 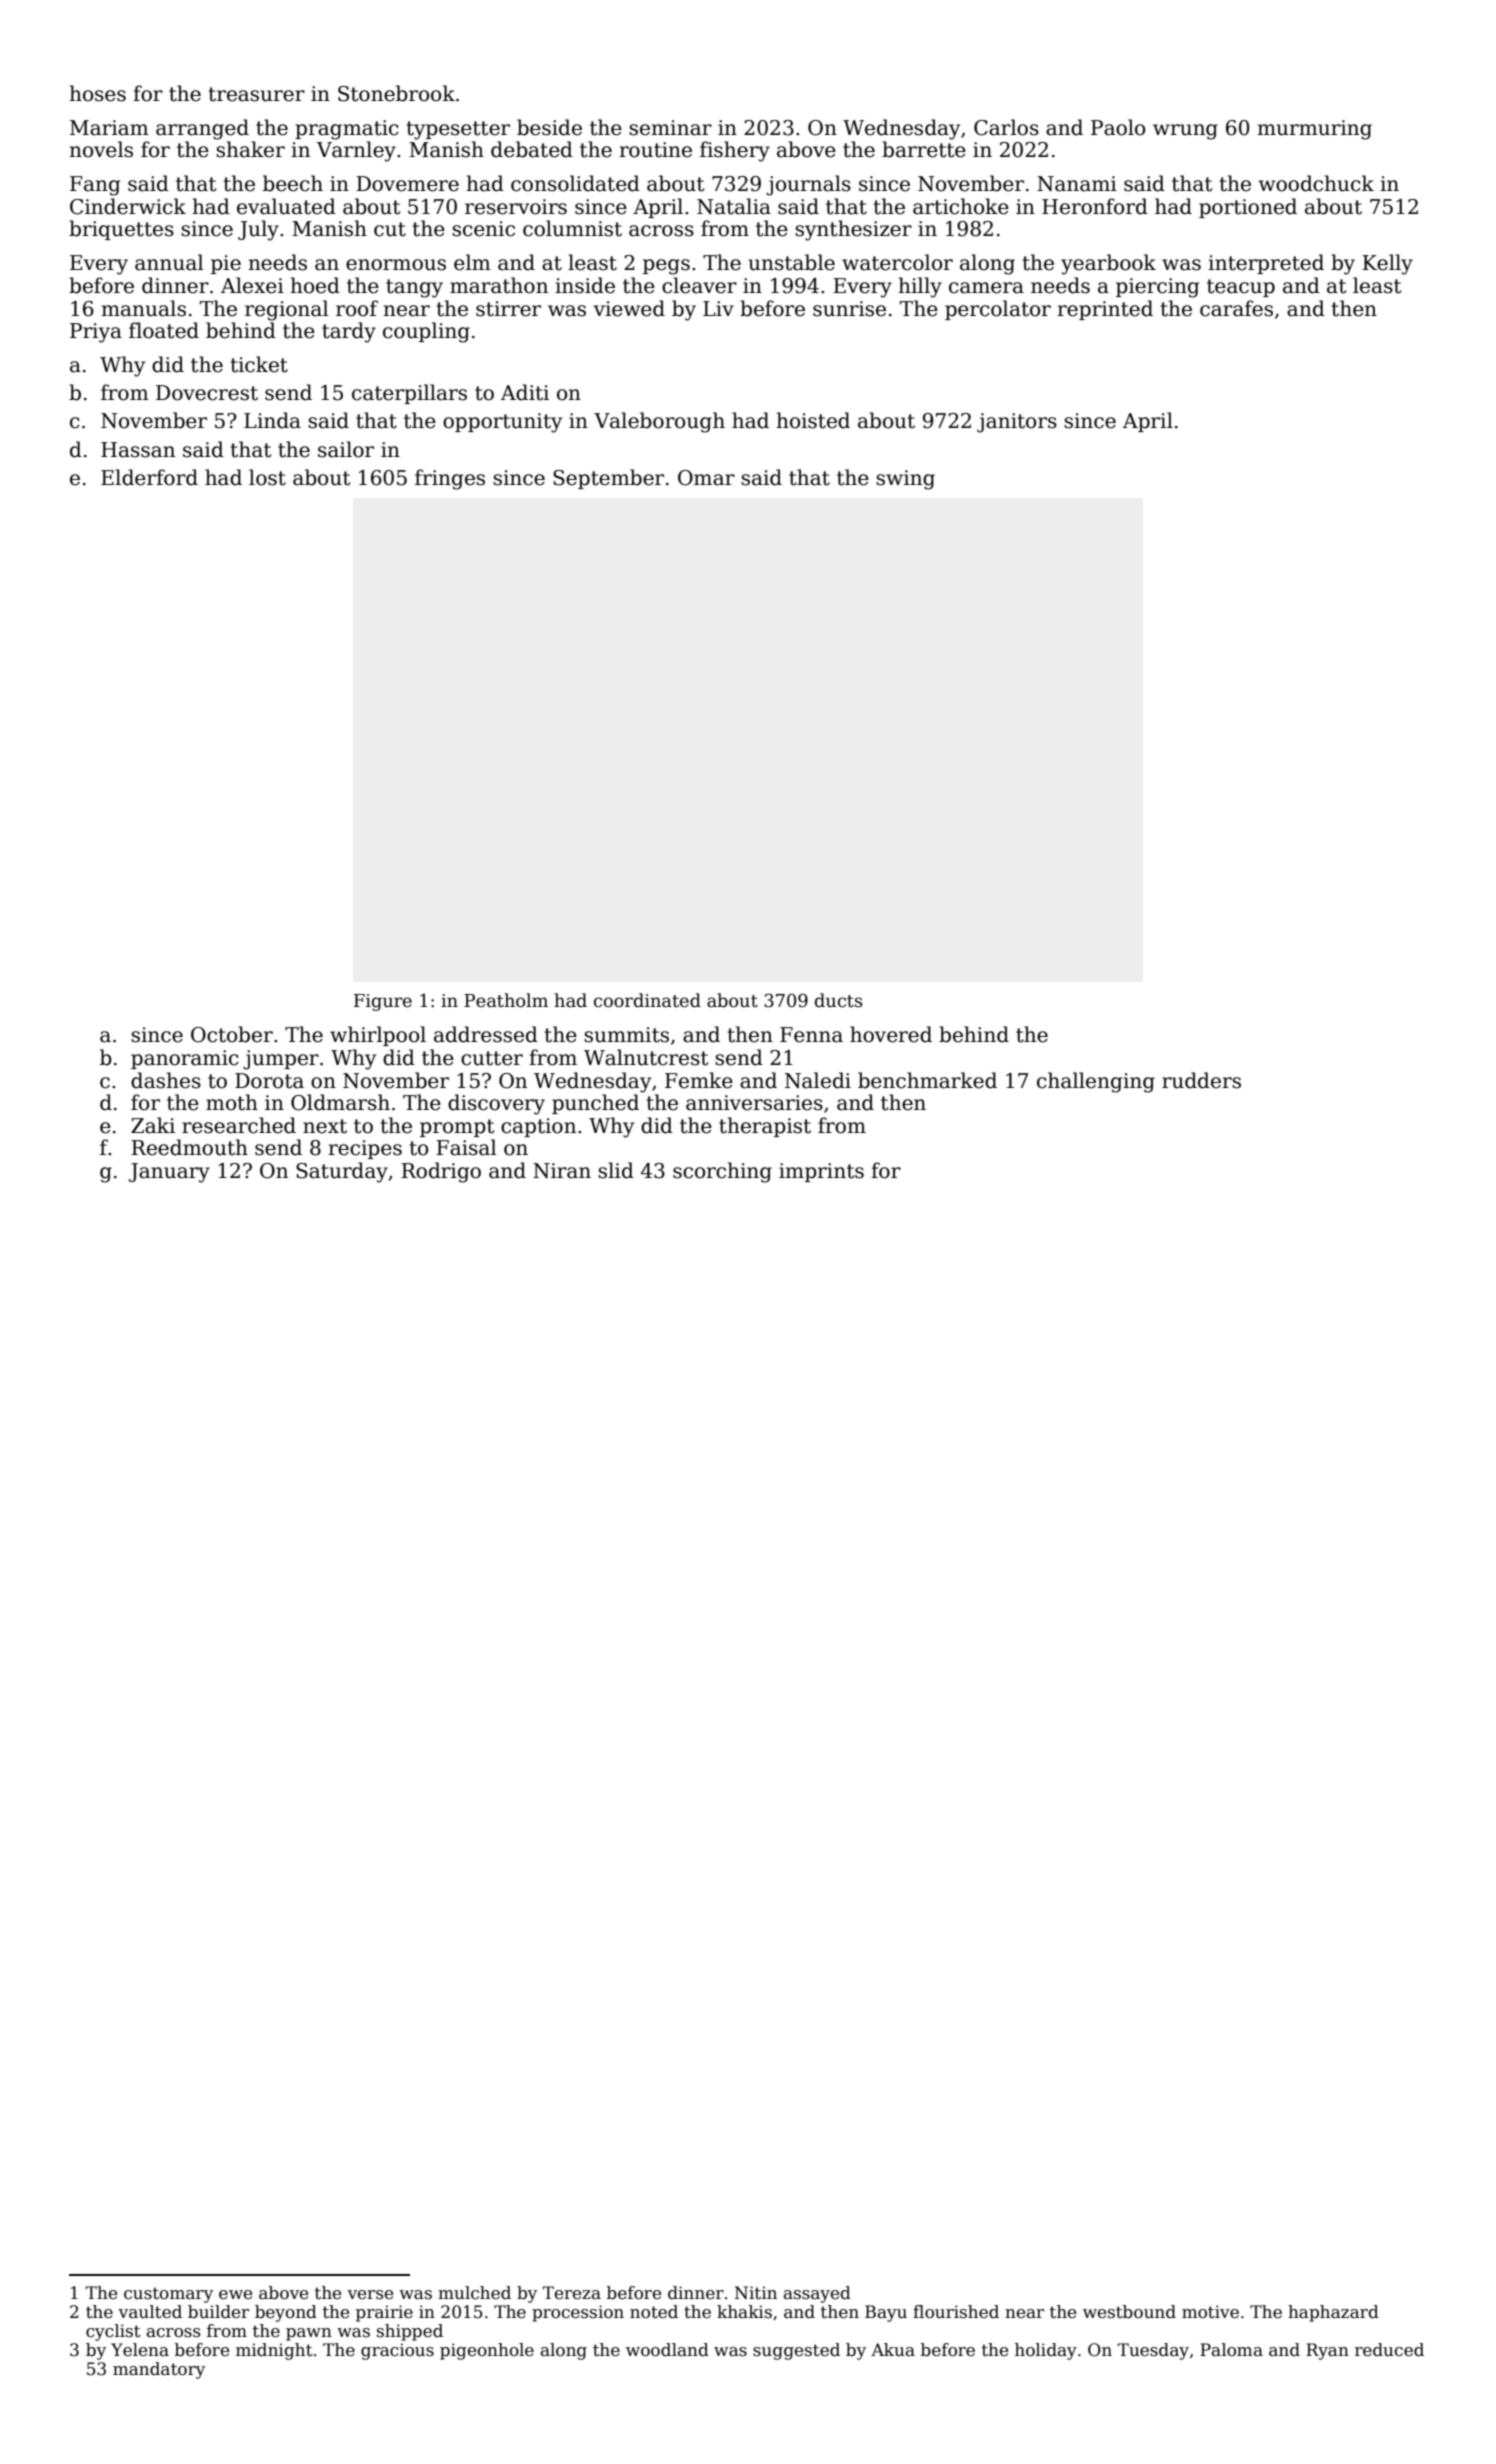 What do you see at coordinates (924, 149) in the document?
I see `barrette` at bounding box center [924, 149].
